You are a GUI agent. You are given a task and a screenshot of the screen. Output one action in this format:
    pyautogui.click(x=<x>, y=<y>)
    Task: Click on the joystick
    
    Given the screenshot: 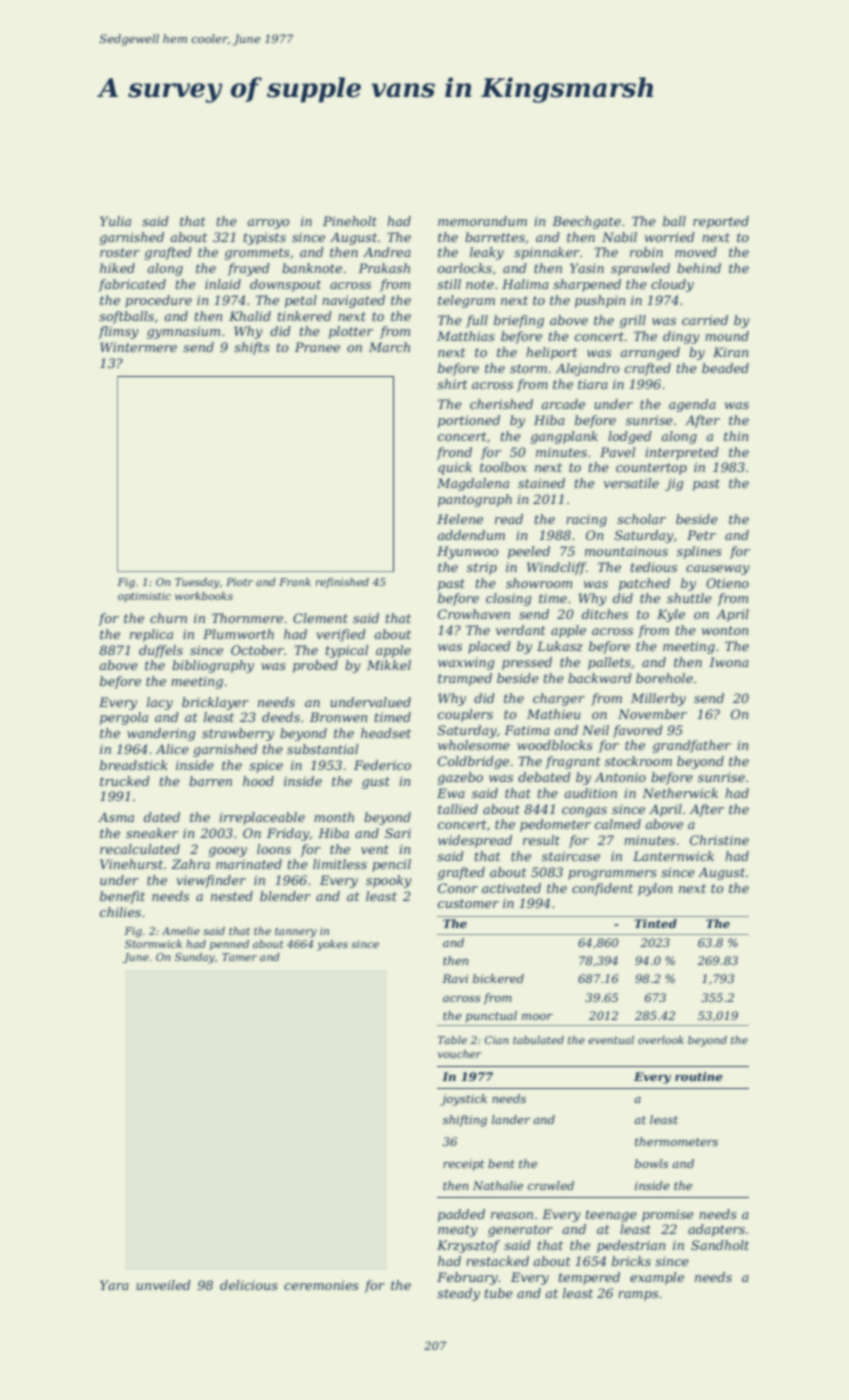 What is the action you would take?
    pyautogui.click(x=463, y=1100)
